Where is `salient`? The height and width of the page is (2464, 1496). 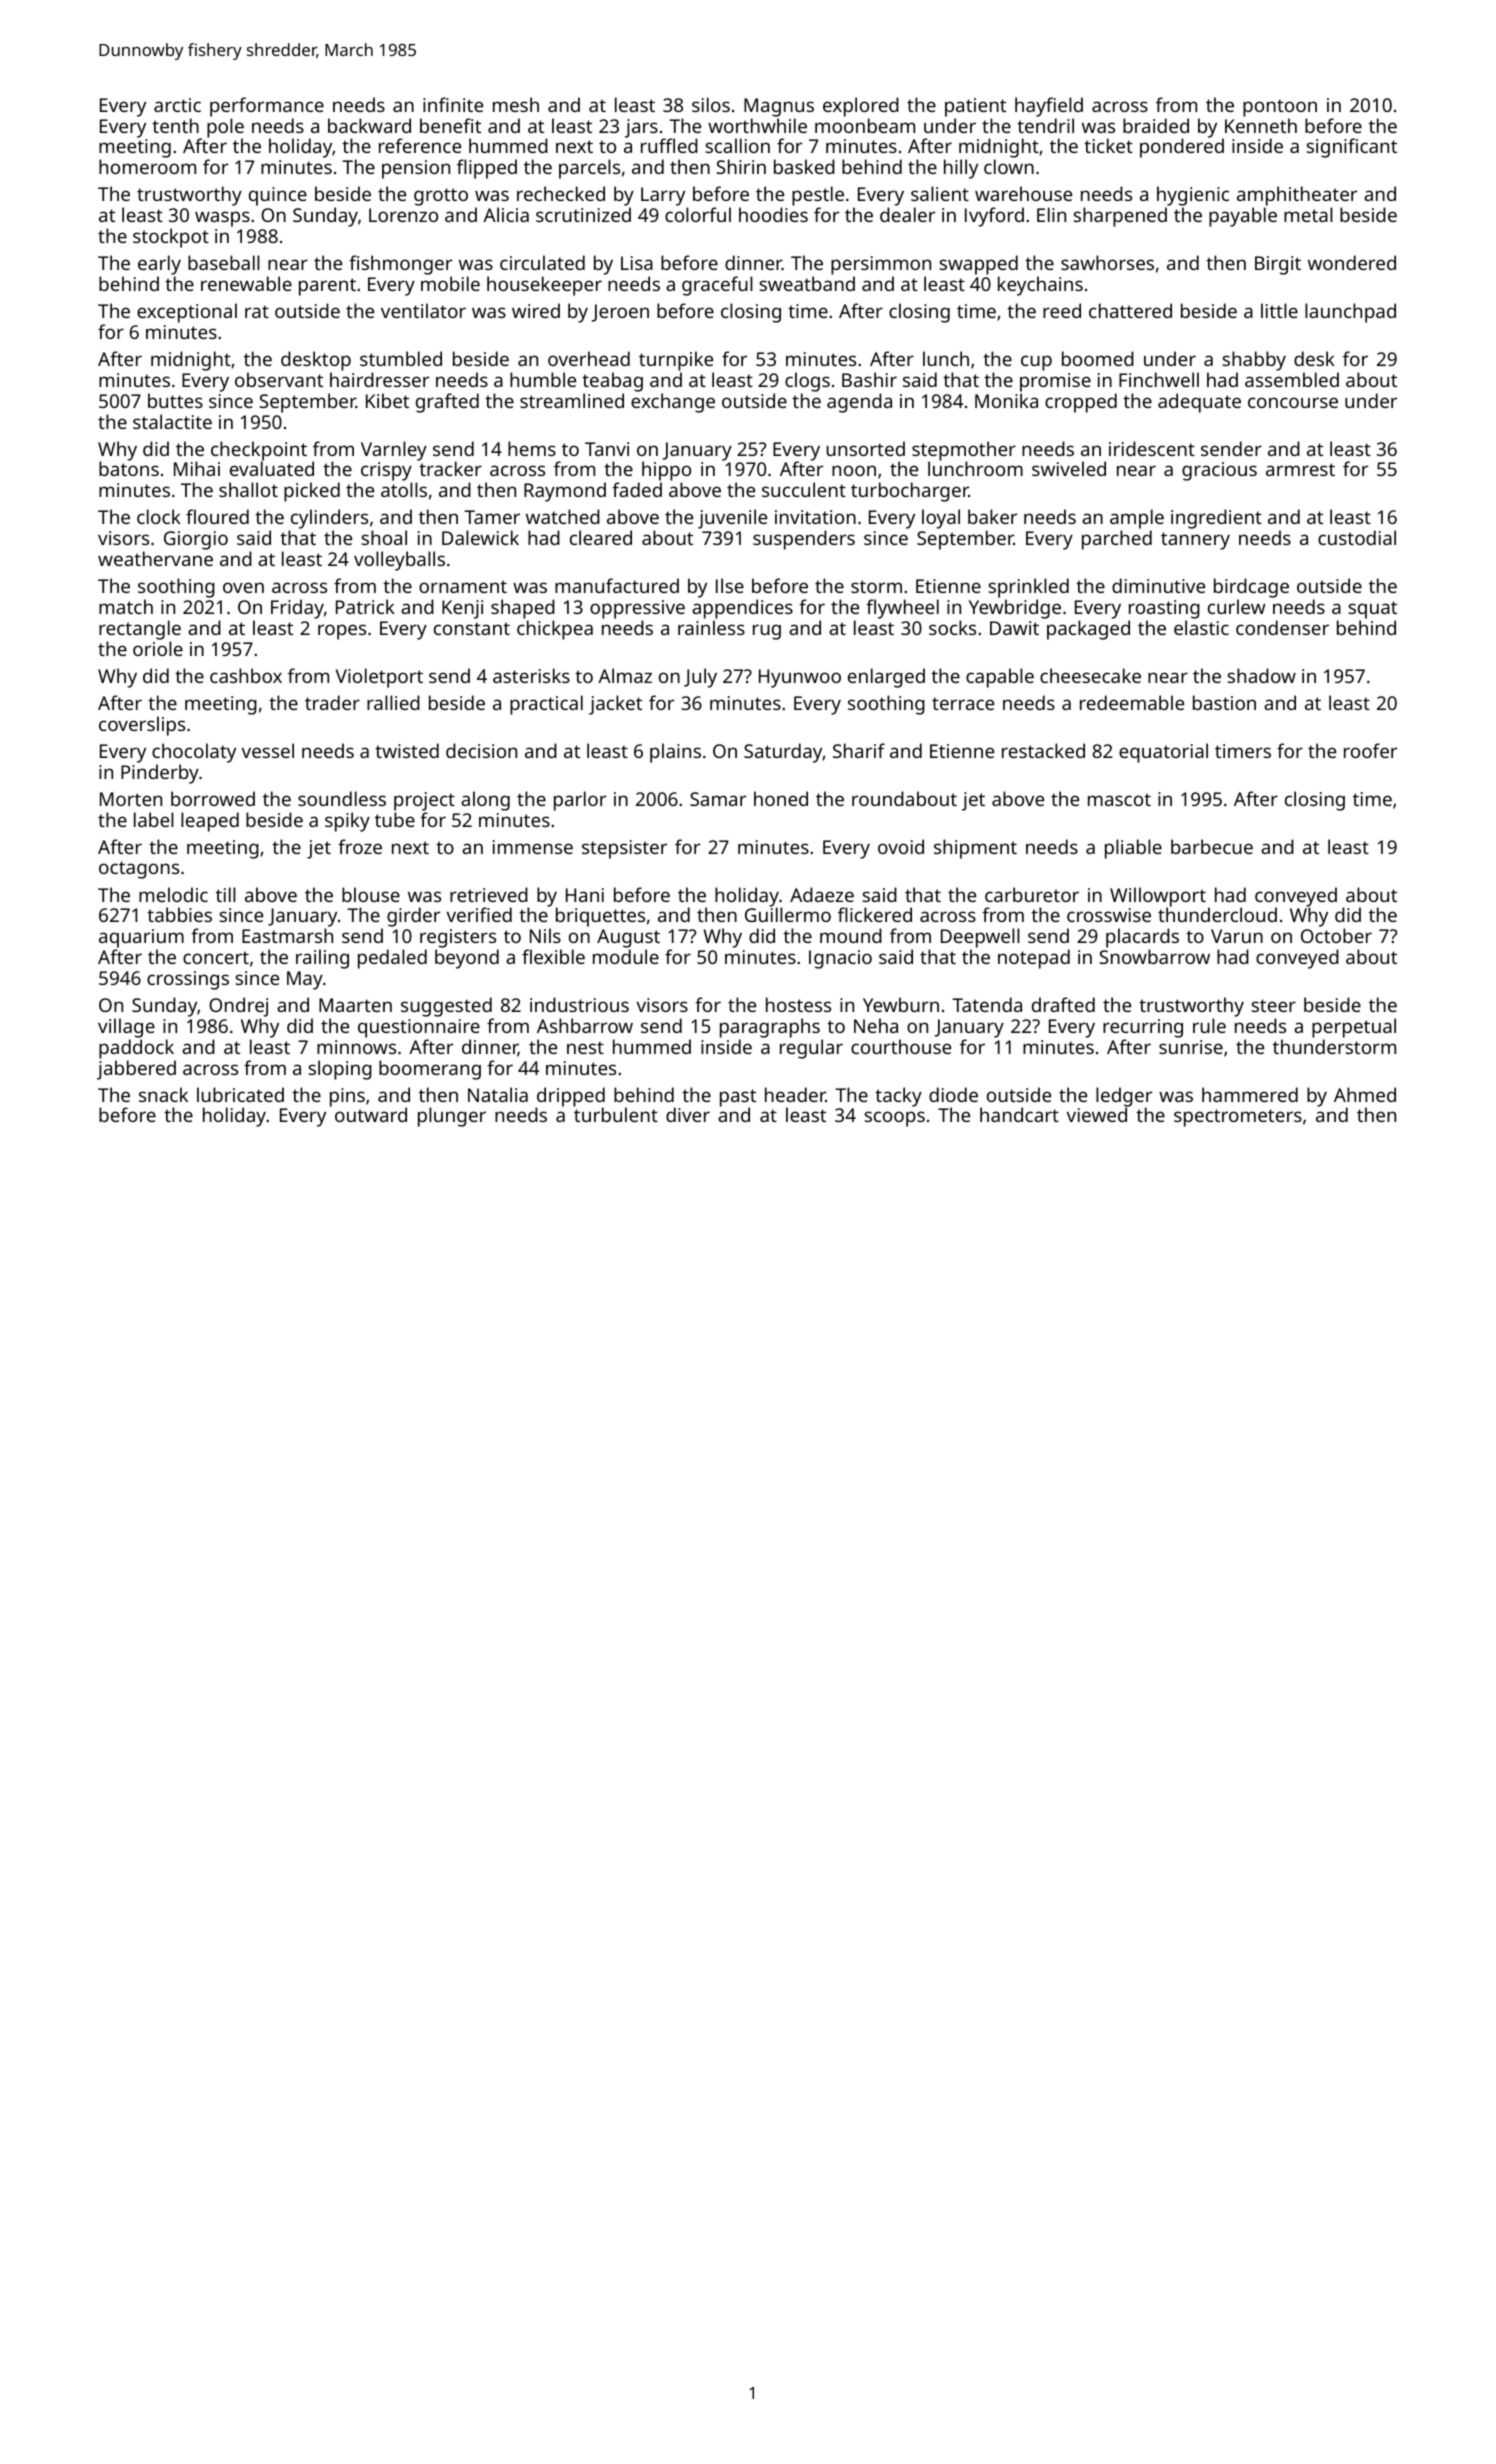 salient is located at coordinates (940, 193).
